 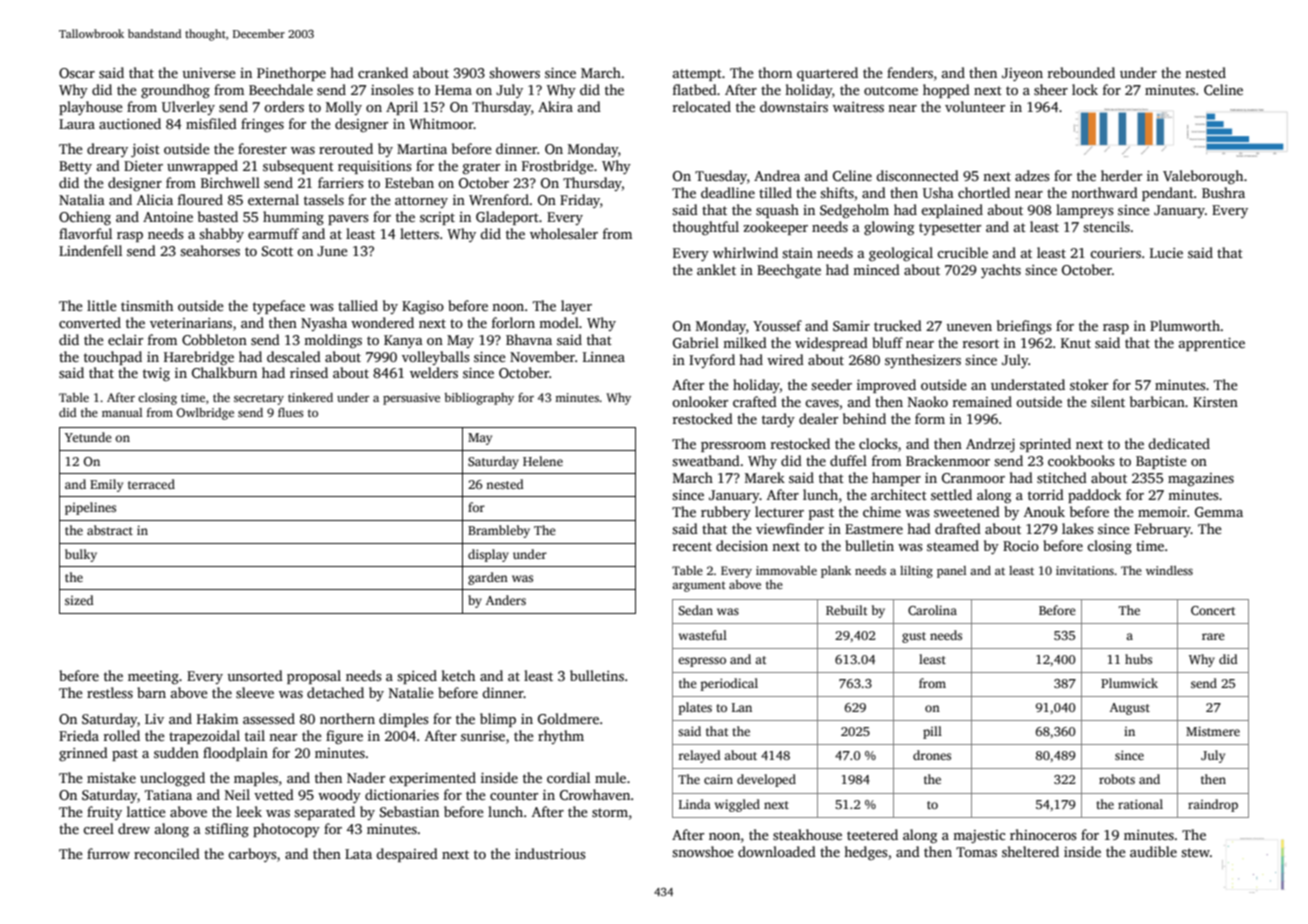 I want to click on Lucie, so click(x=1166, y=253).
